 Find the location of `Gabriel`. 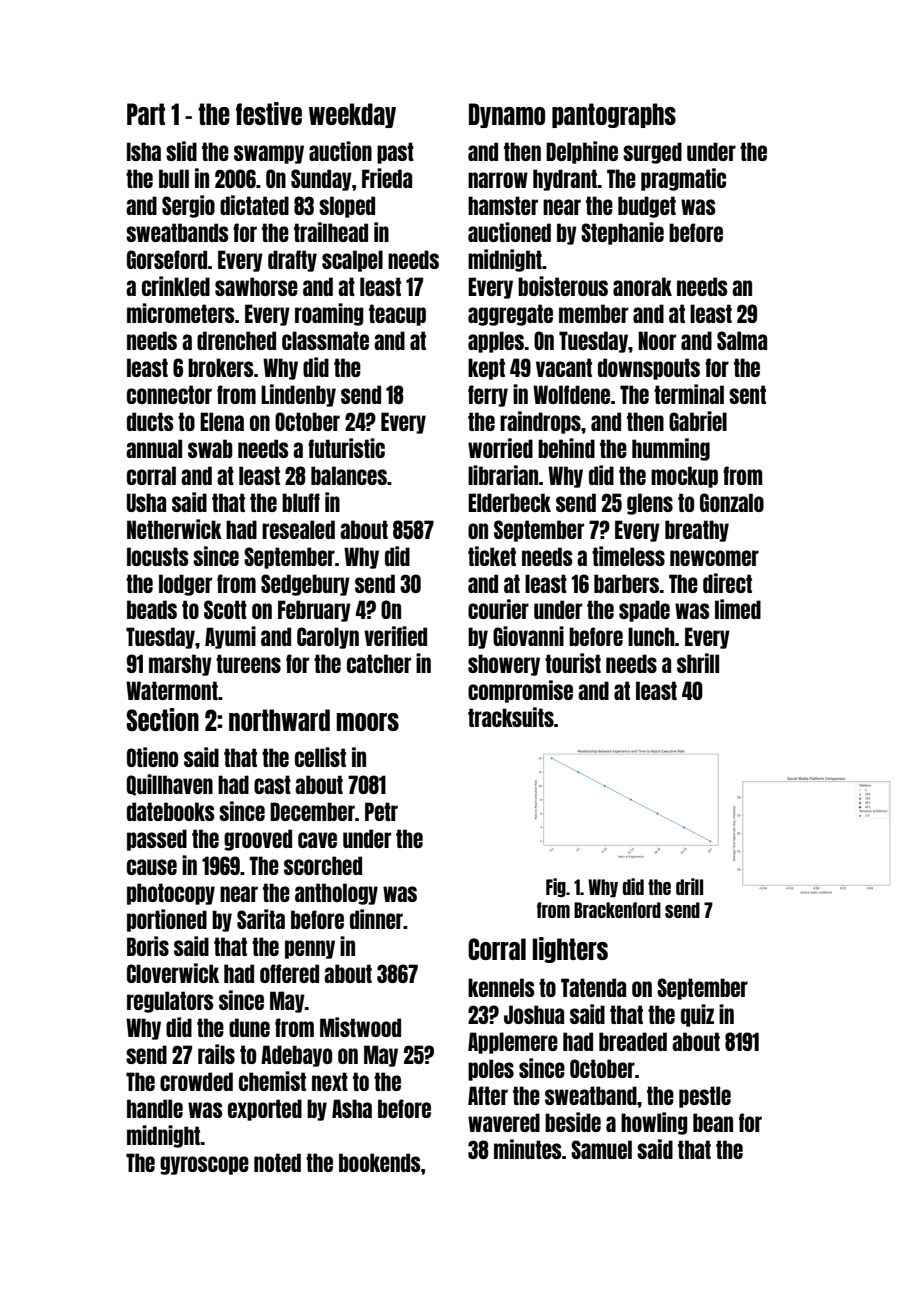

Gabriel is located at coordinates (698, 421).
